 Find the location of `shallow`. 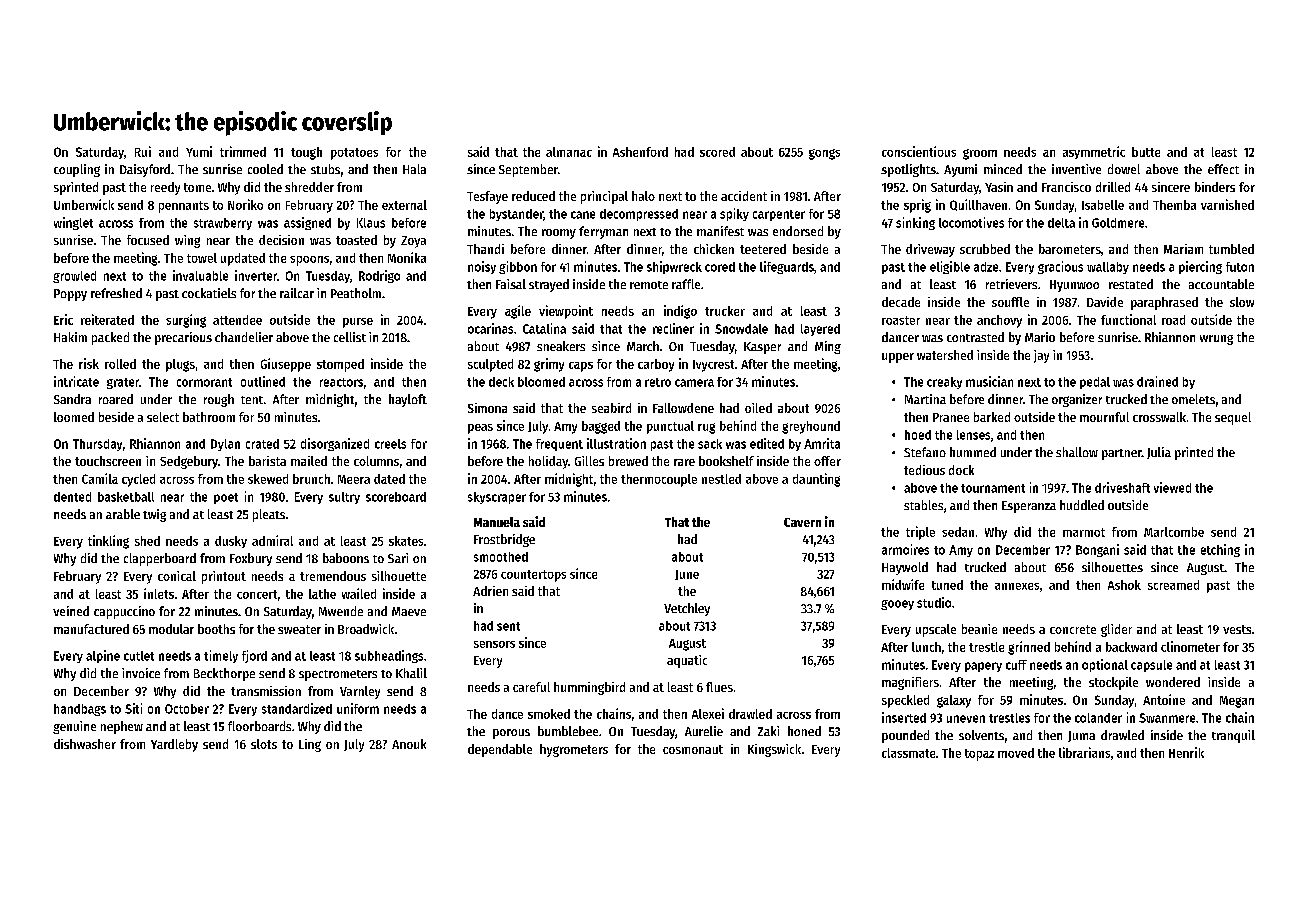

shallow is located at coordinates (1077, 452).
